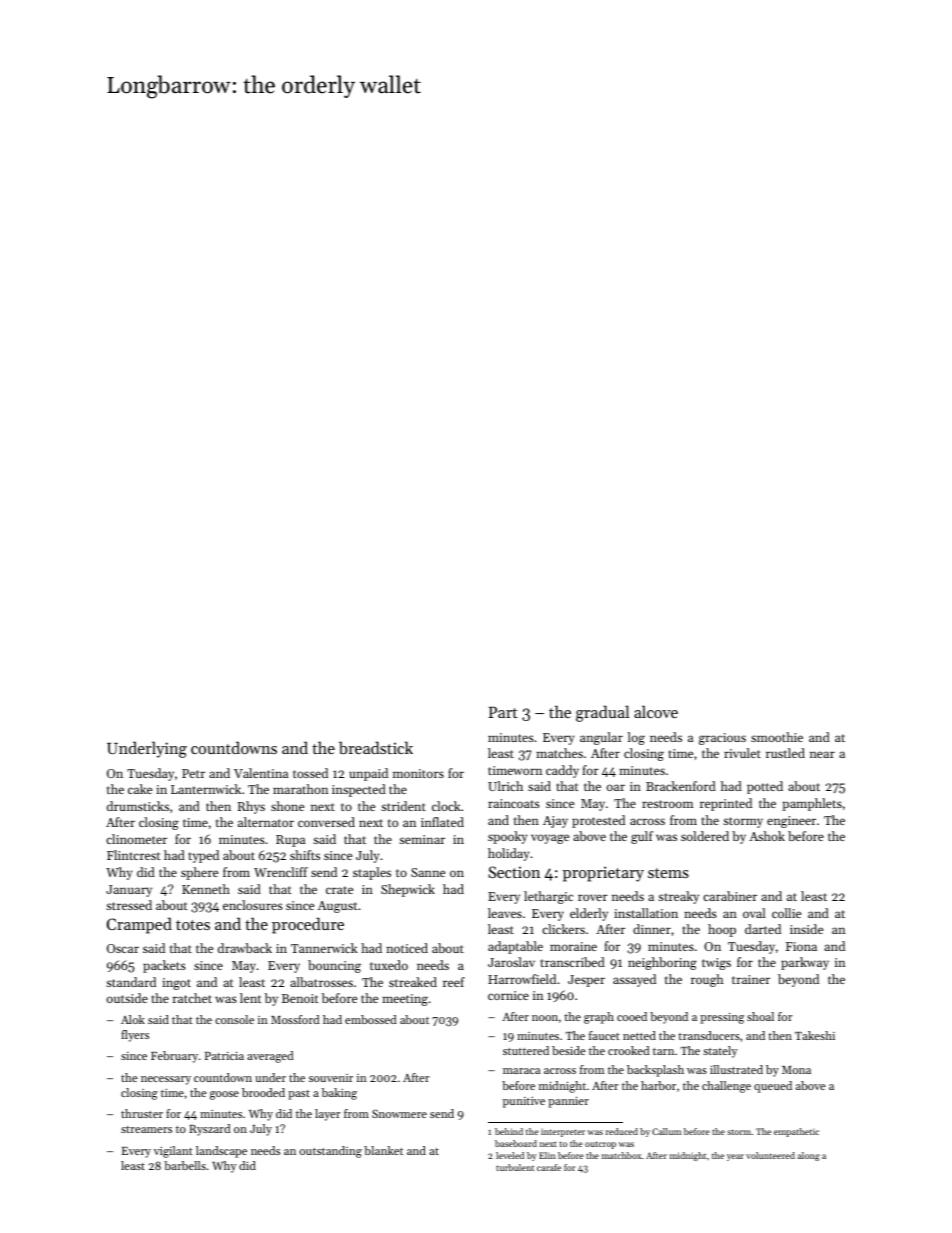 This document has width=952, height=1233. I want to click on Shepwick, so click(408, 890).
